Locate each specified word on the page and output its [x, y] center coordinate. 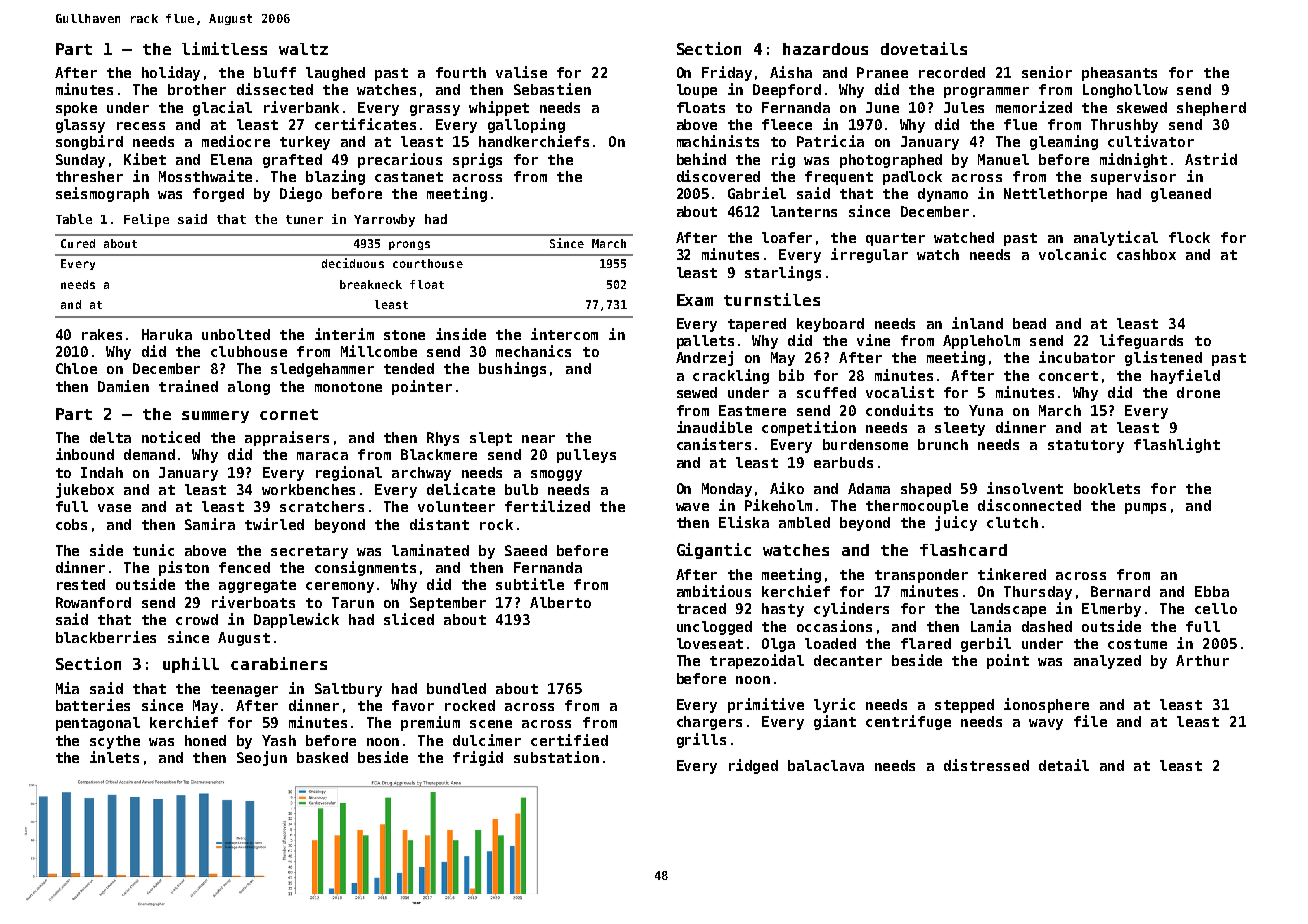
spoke [76, 109]
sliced [409, 619]
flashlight [1177, 445]
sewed [697, 392]
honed [205, 740]
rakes [102, 334]
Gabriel [757, 193]
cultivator [1151, 141]
